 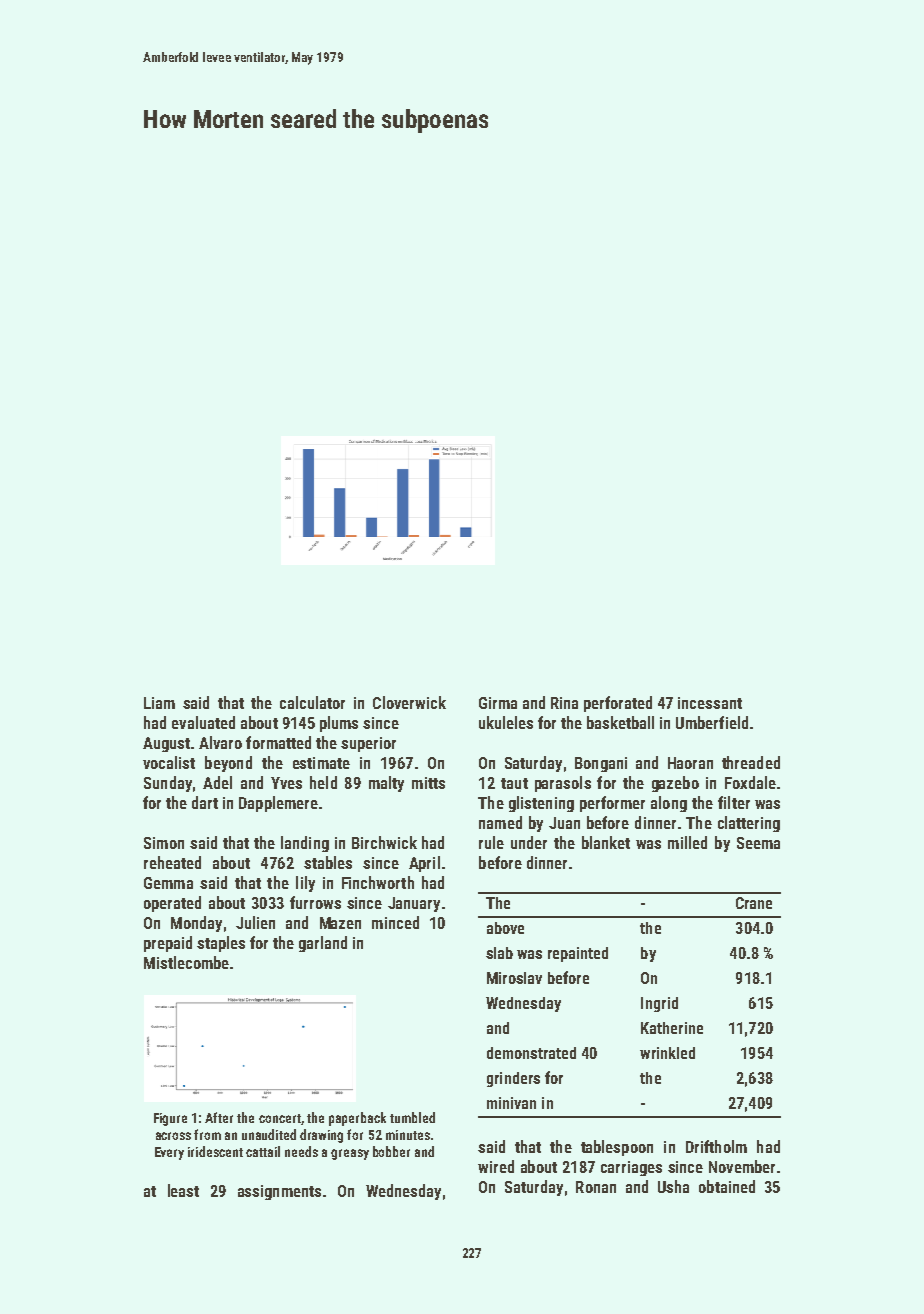 What do you see at coordinates (690, 763) in the image?
I see `Haoran` at bounding box center [690, 763].
